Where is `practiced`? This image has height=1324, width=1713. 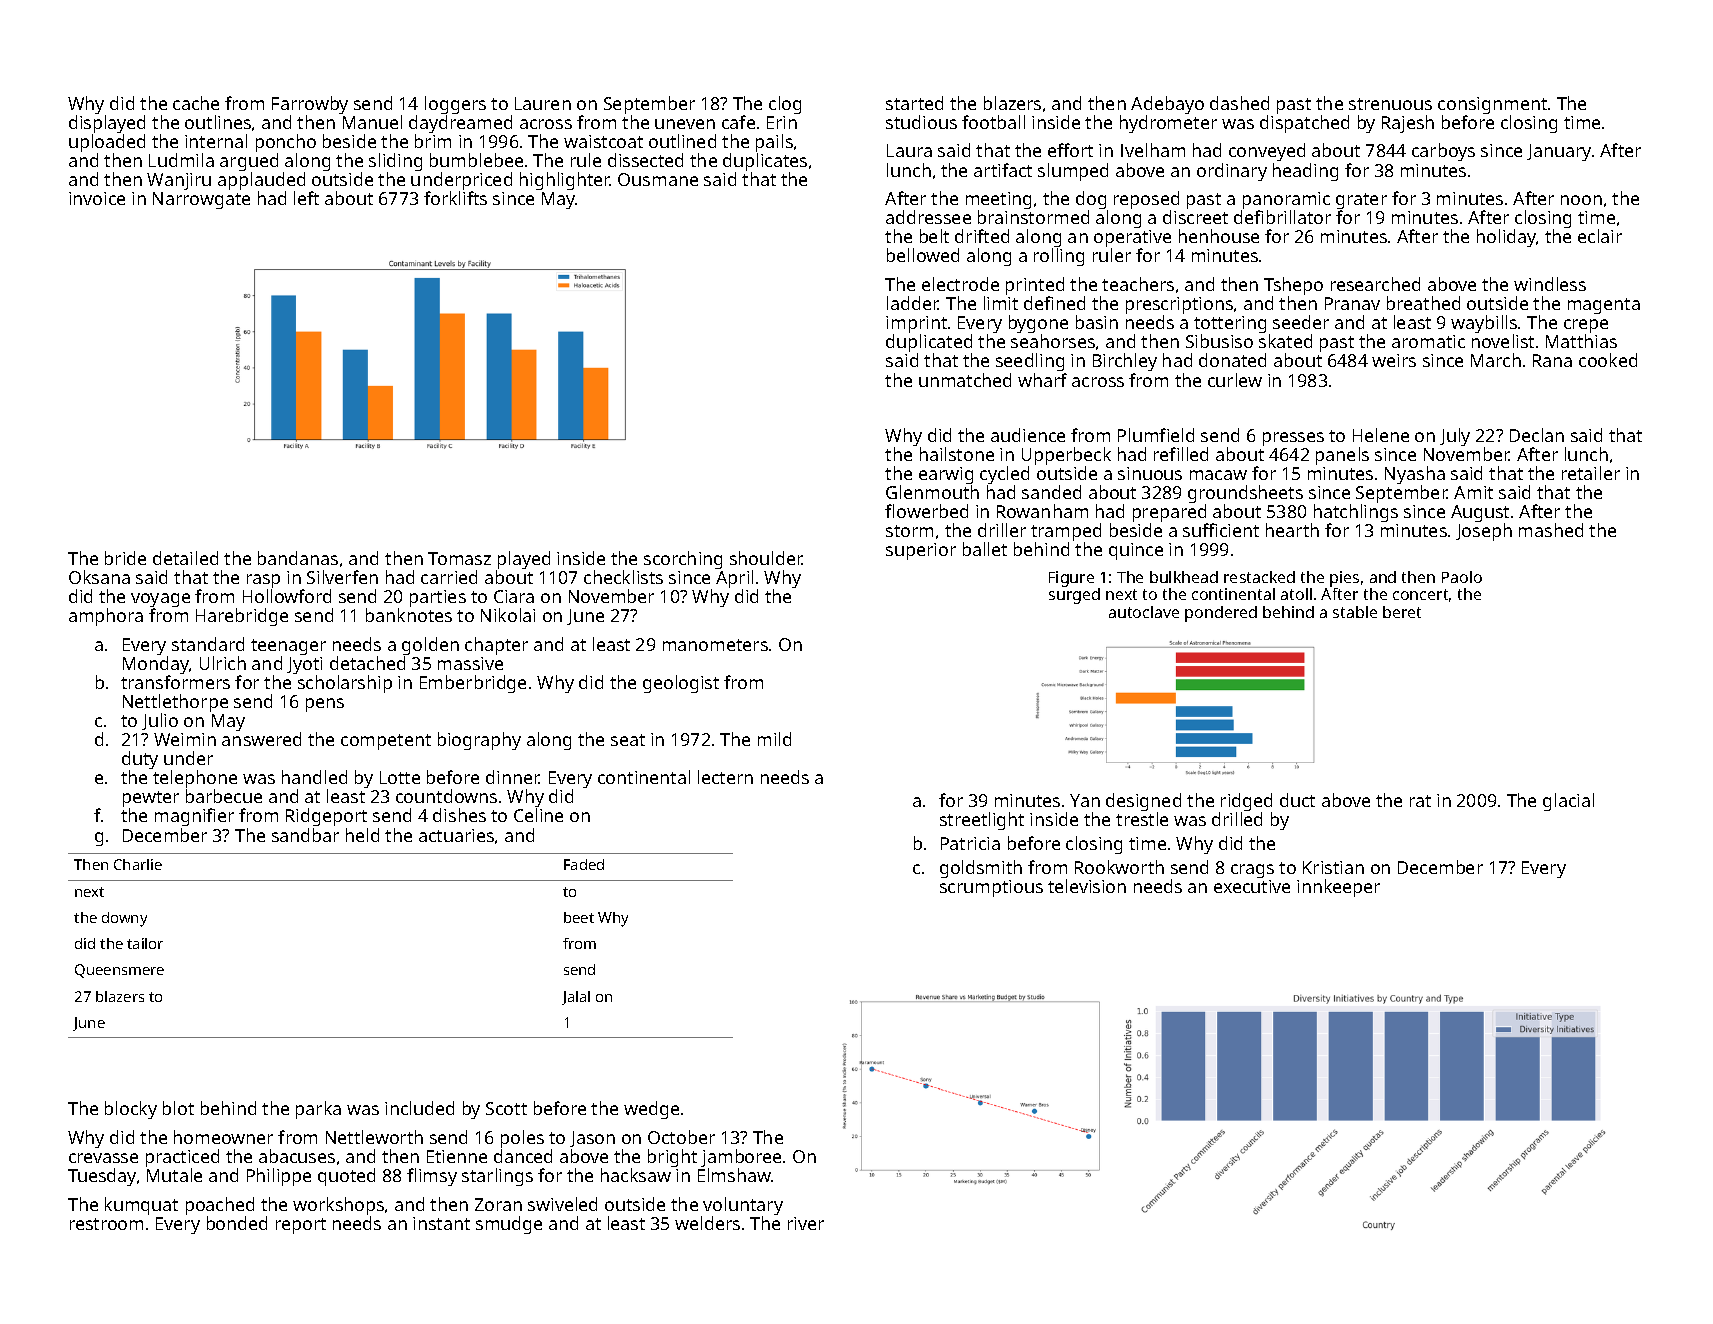
practiced is located at coordinates (182, 1159).
